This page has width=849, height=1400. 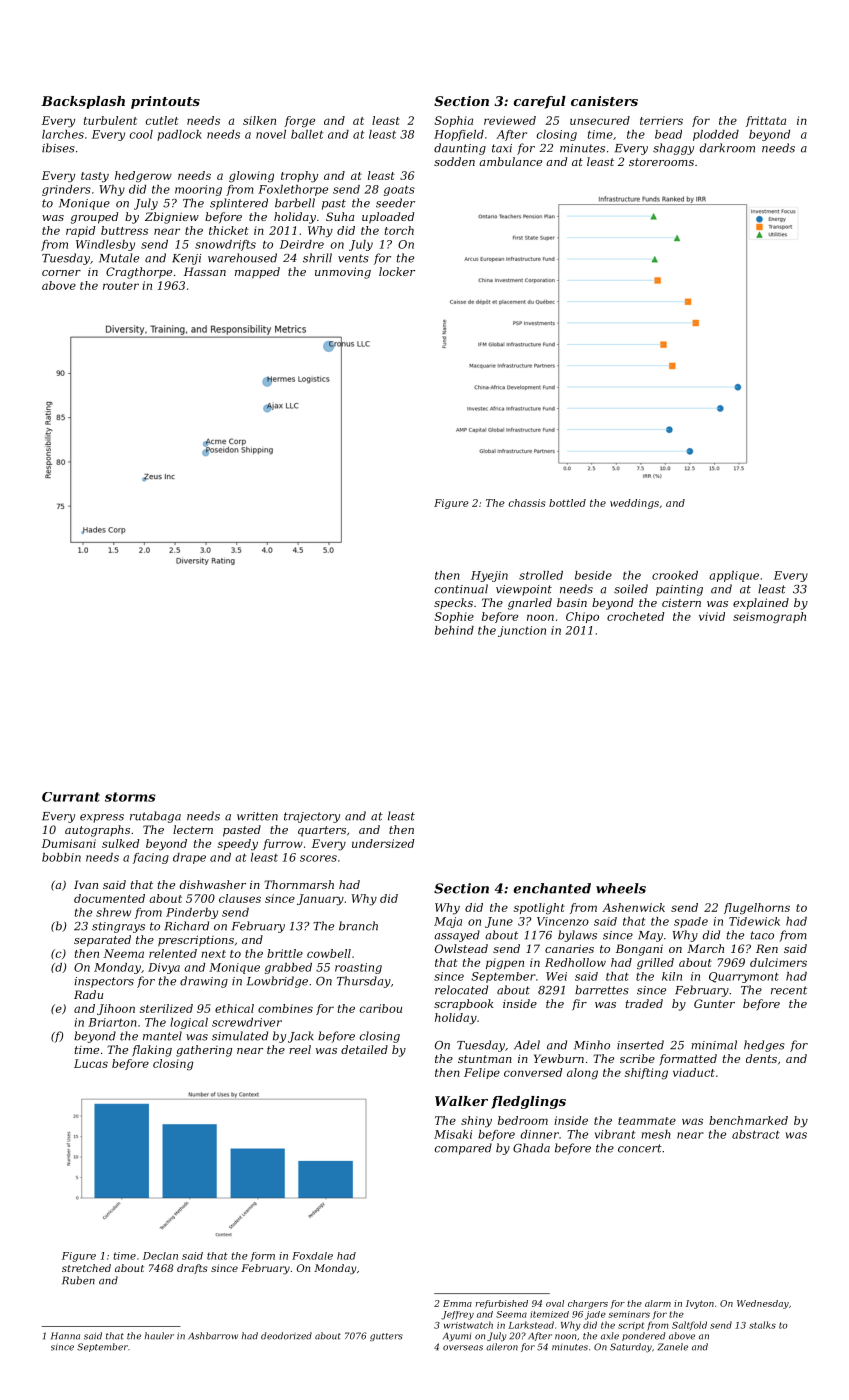 I want to click on ballet, so click(x=307, y=134).
